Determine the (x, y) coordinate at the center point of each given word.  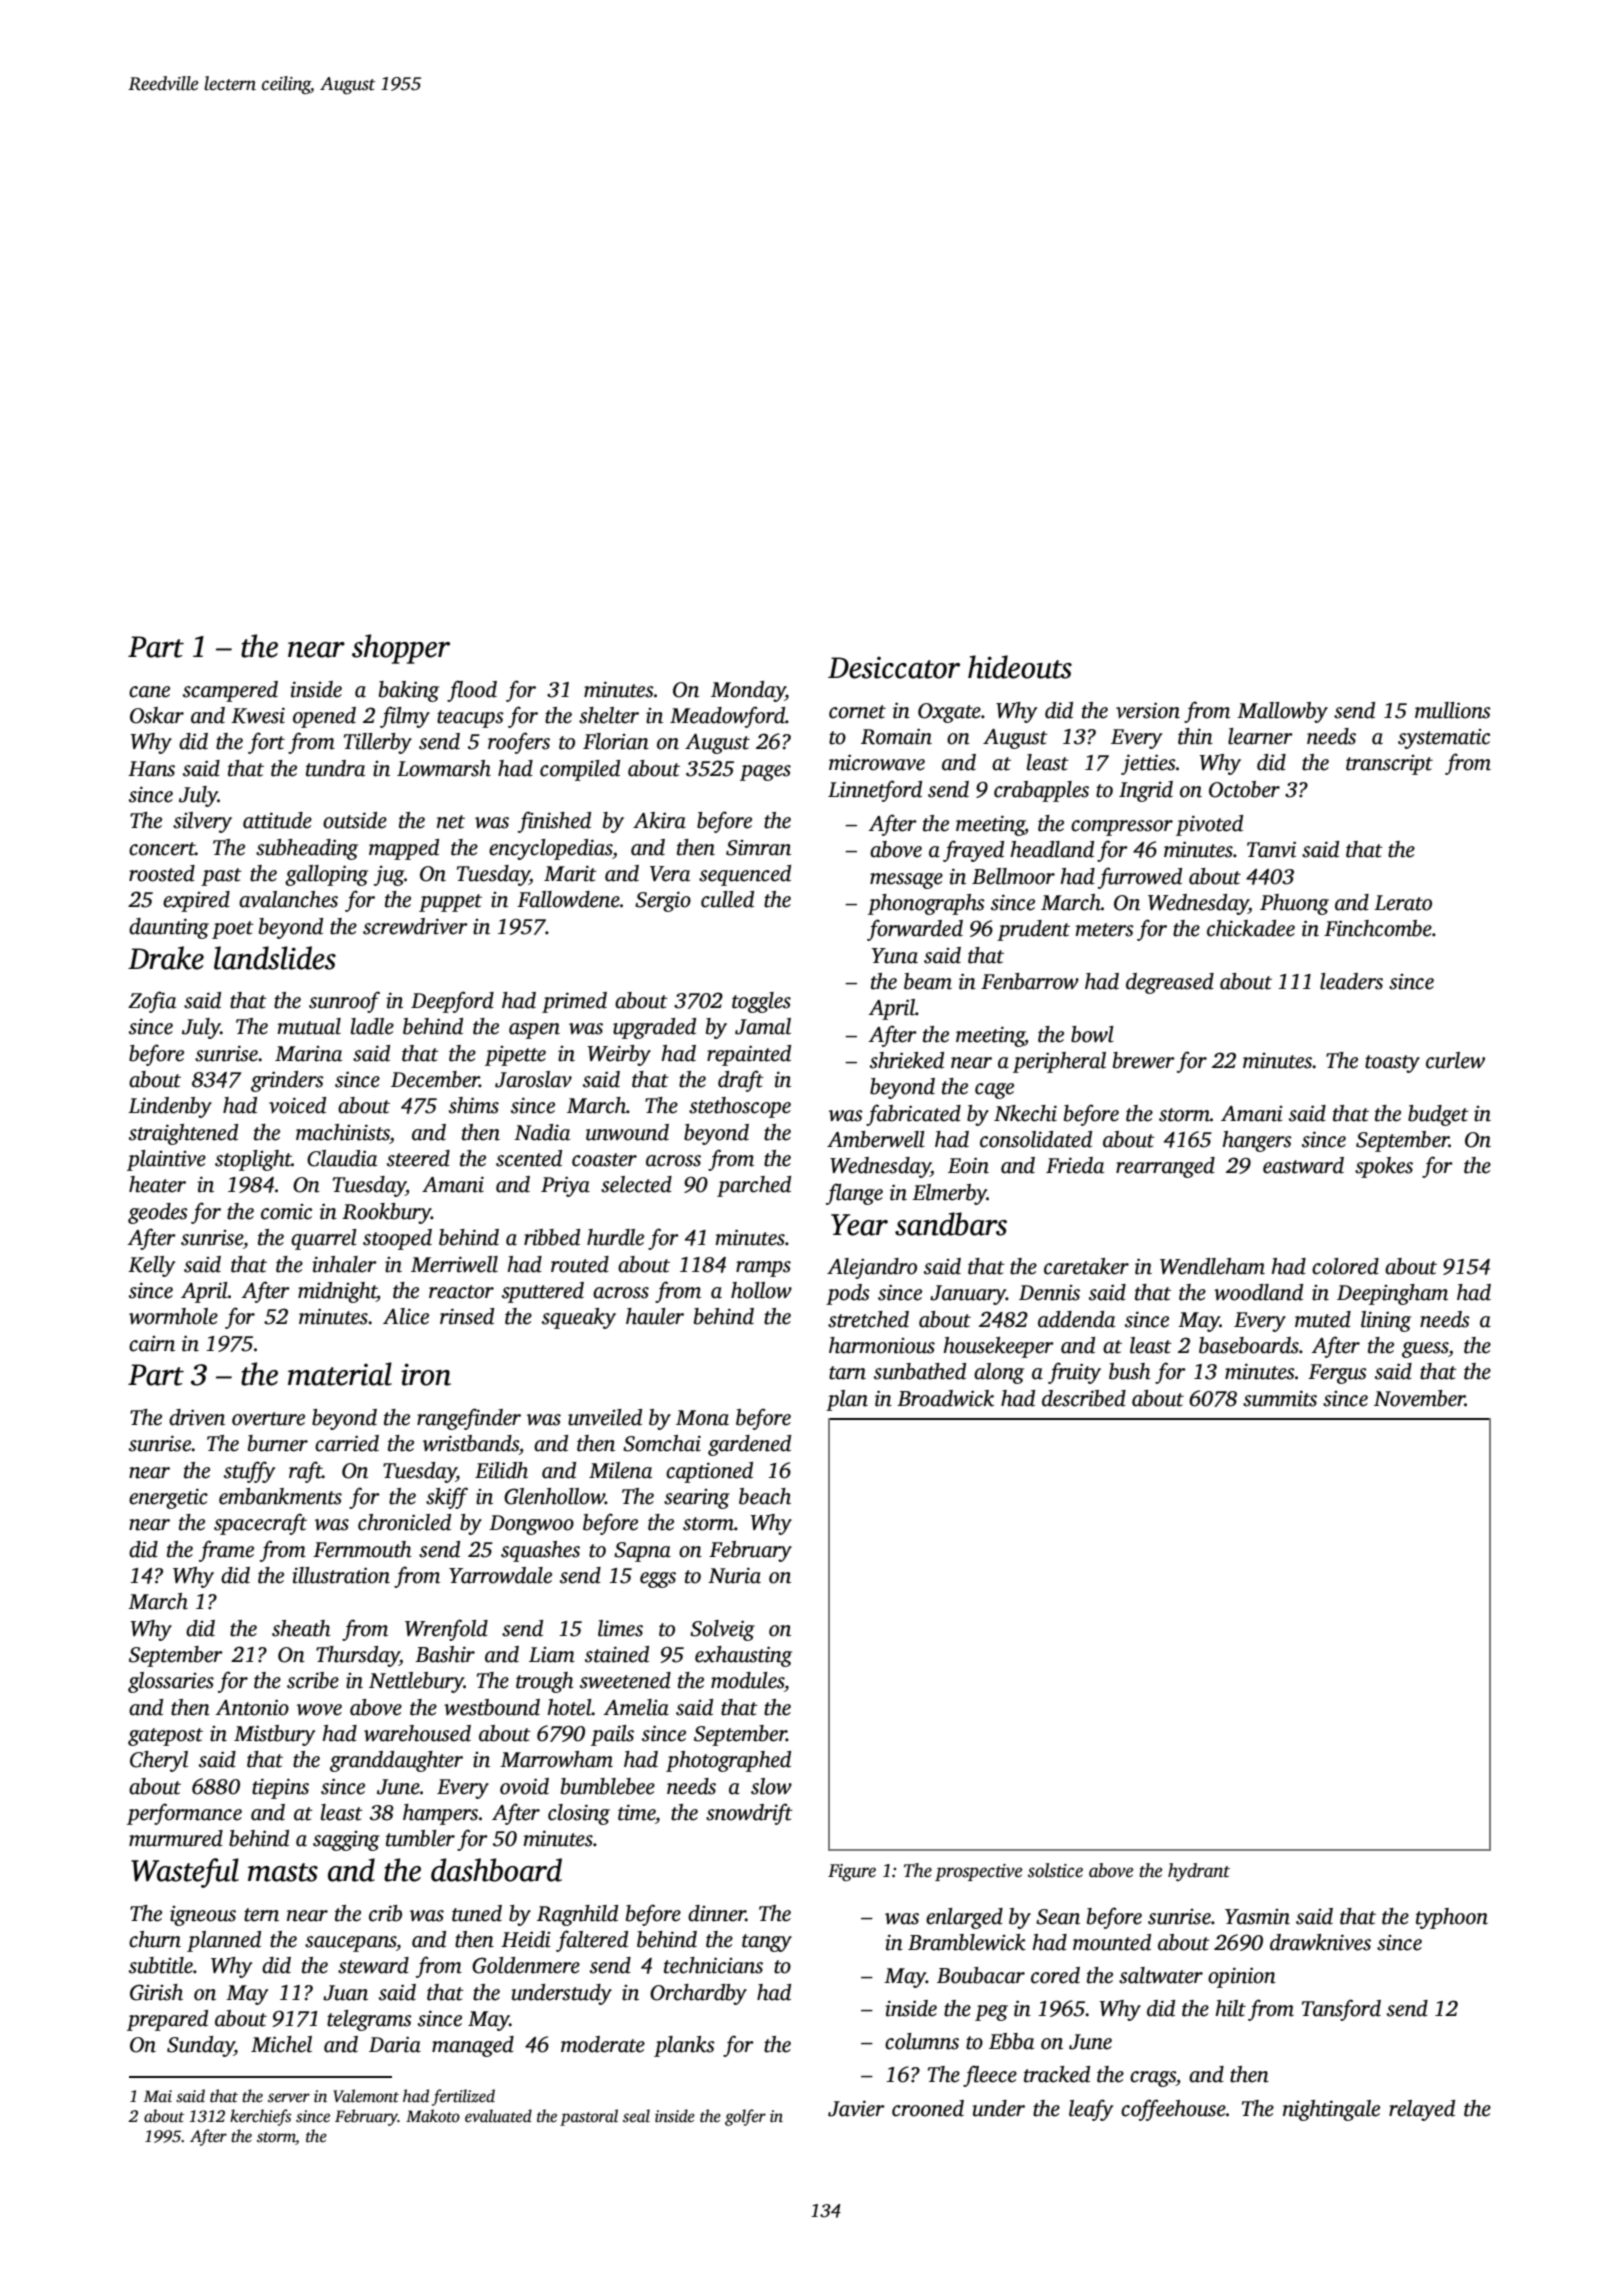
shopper (401, 649)
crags (1153, 2079)
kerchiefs (260, 2117)
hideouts (1020, 667)
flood (472, 691)
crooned (928, 2108)
